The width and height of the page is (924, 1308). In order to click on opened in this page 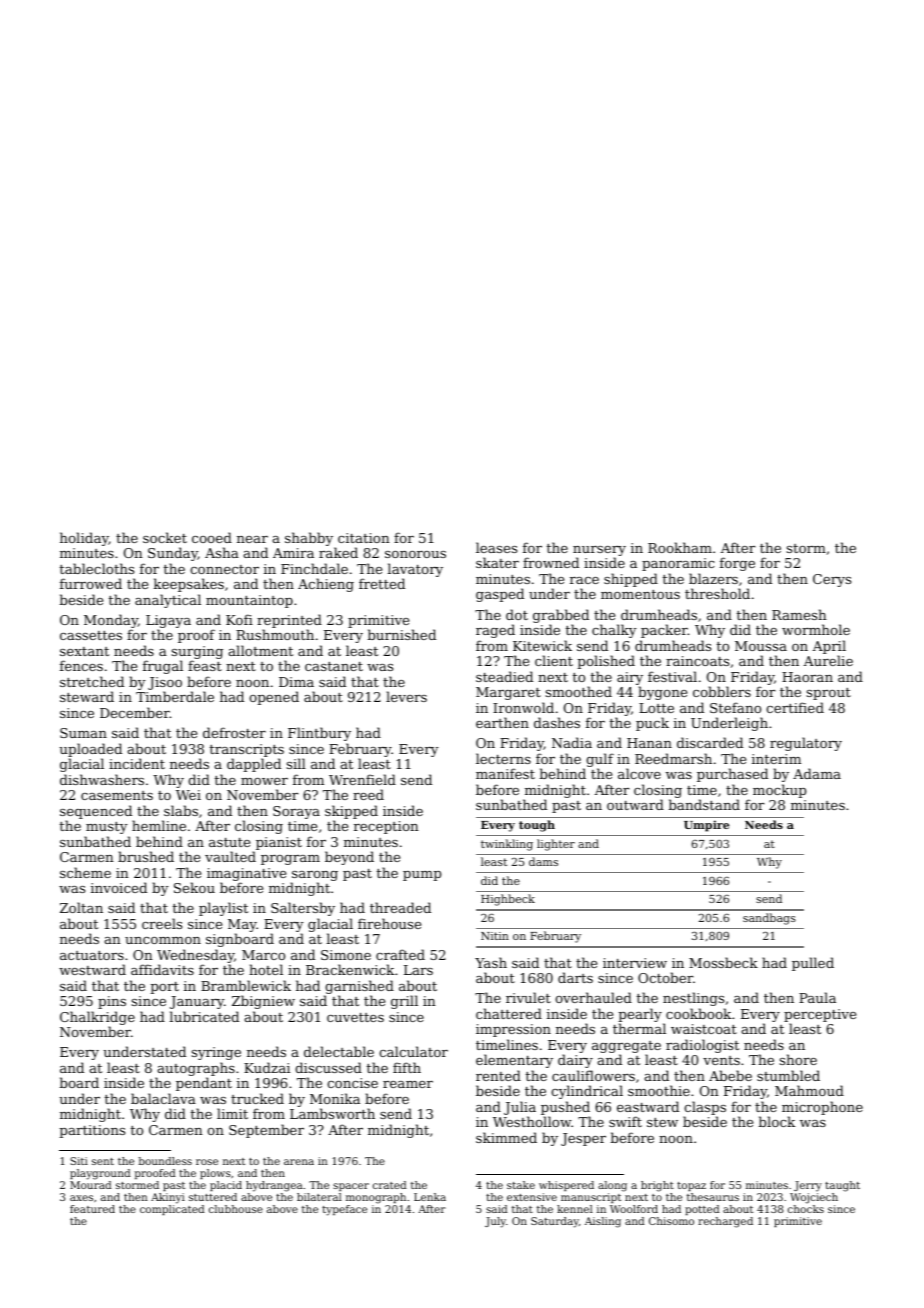, I will do `click(274, 698)`.
